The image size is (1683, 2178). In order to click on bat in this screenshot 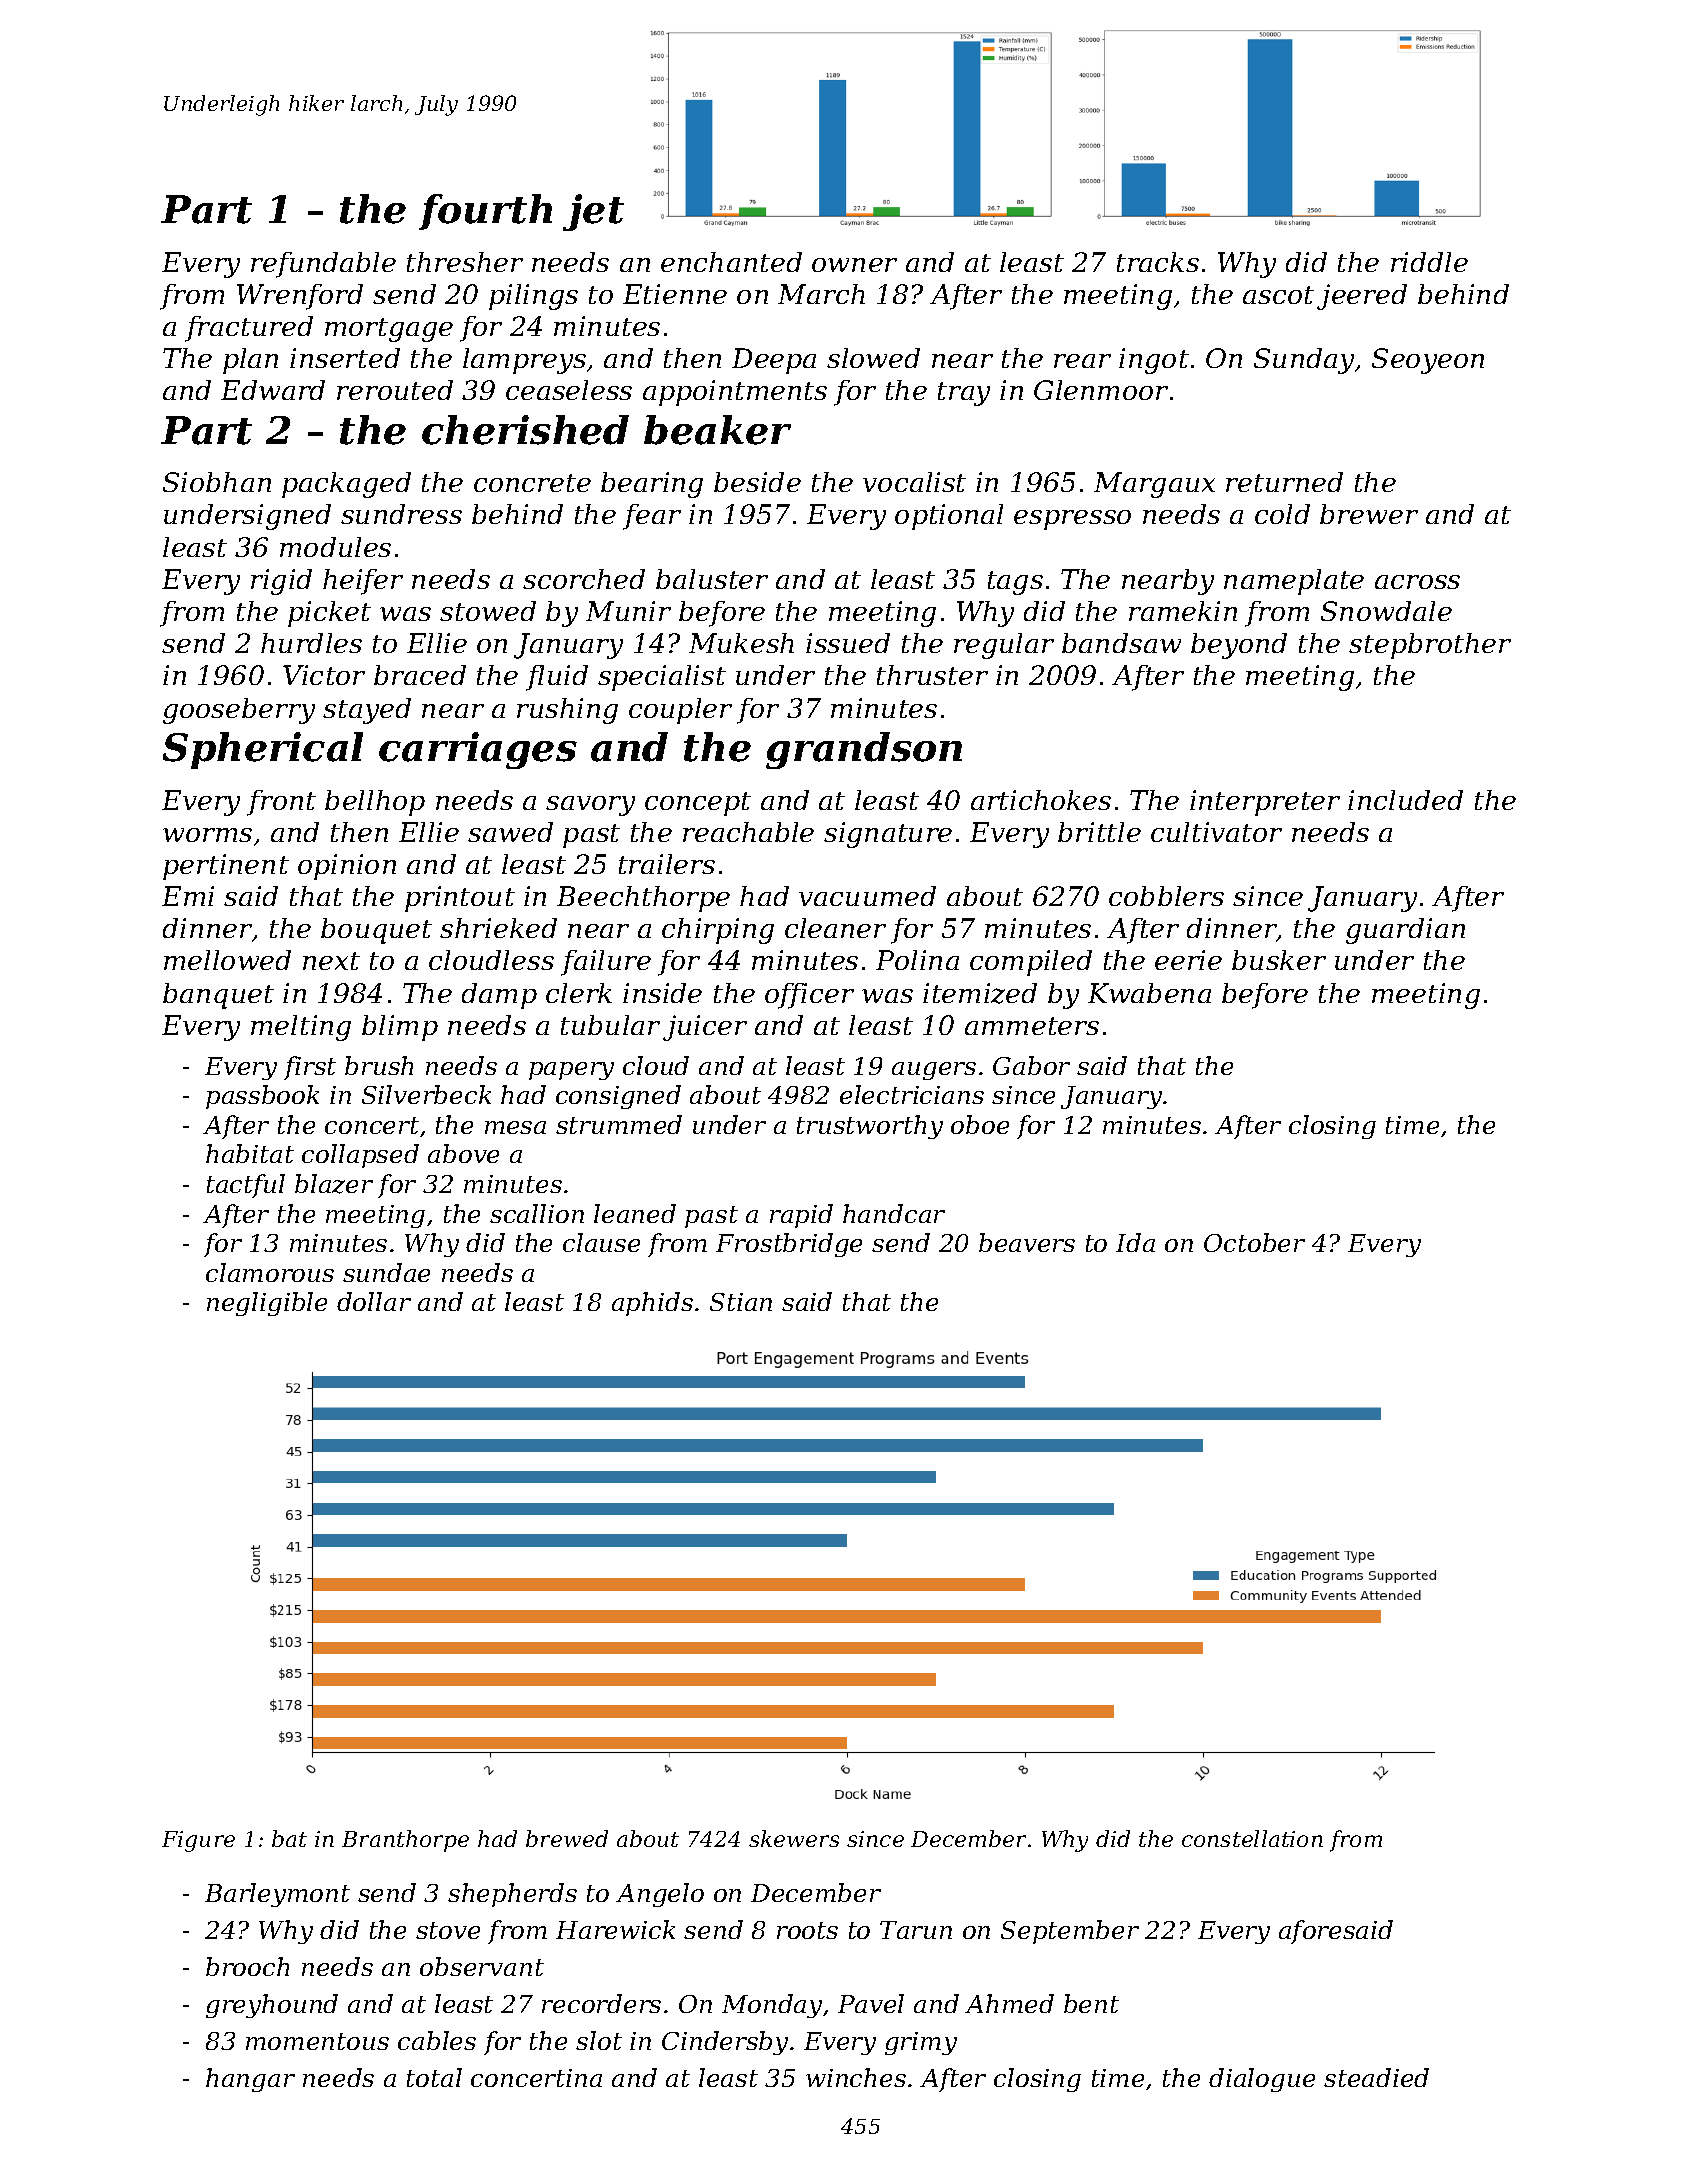, I will do `click(289, 1838)`.
